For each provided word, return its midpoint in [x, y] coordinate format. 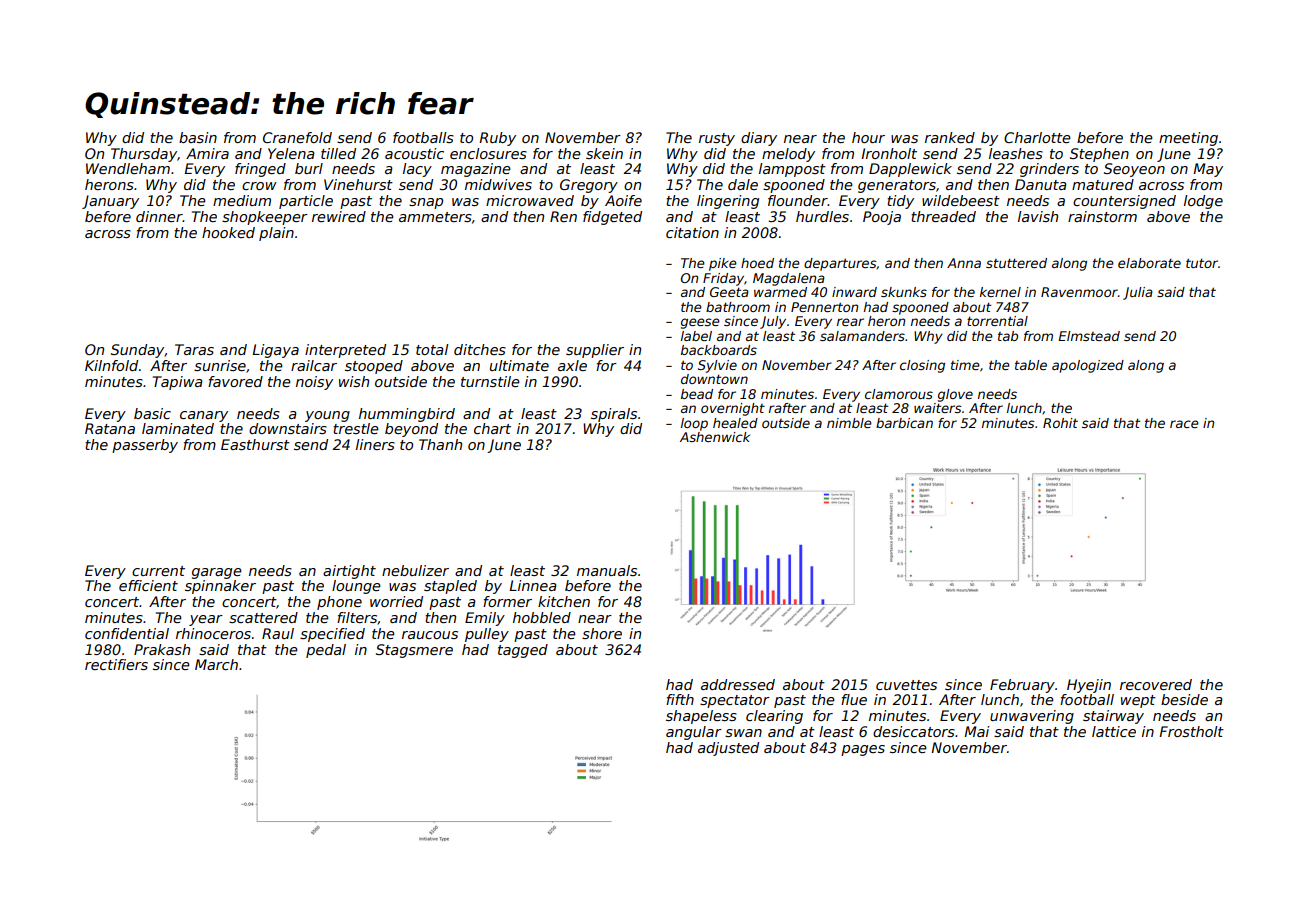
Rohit [1060, 423]
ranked [950, 137]
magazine [476, 170]
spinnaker [220, 587]
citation [692, 232]
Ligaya [275, 351]
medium [242, 200]
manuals [607, 570]
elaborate [1149, 263]
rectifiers [116, 664]
